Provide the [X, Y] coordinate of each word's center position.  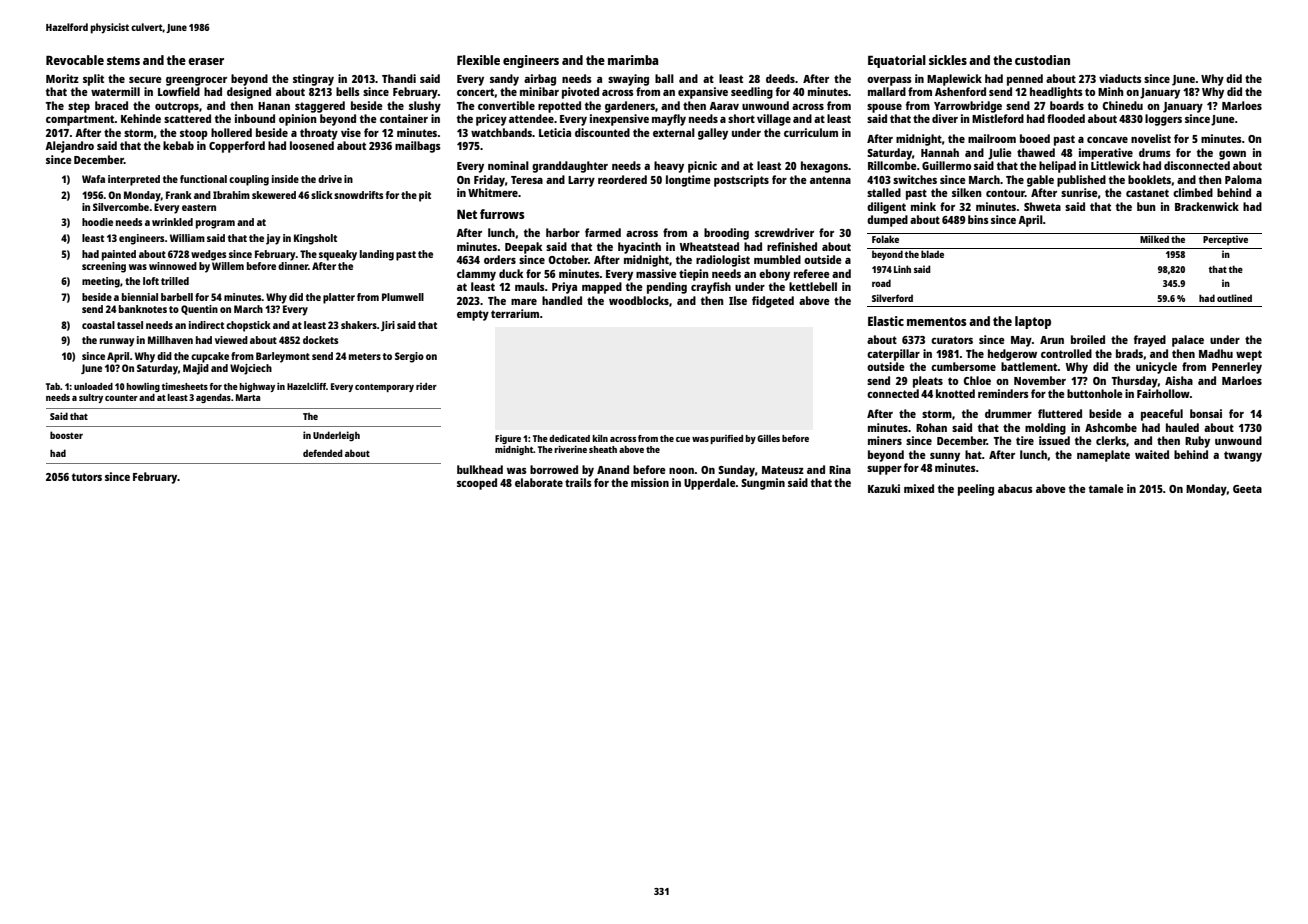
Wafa [93, 179]
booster [66, 435]
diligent [886, 208]
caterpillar [893, 355]
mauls [530, 286]
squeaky [338, 255]
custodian [1042, 60]
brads [1129, 353]
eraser [206, 61]
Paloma [1243, 179]
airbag [540, 80]
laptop [1033, 322]
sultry [91, 398]
